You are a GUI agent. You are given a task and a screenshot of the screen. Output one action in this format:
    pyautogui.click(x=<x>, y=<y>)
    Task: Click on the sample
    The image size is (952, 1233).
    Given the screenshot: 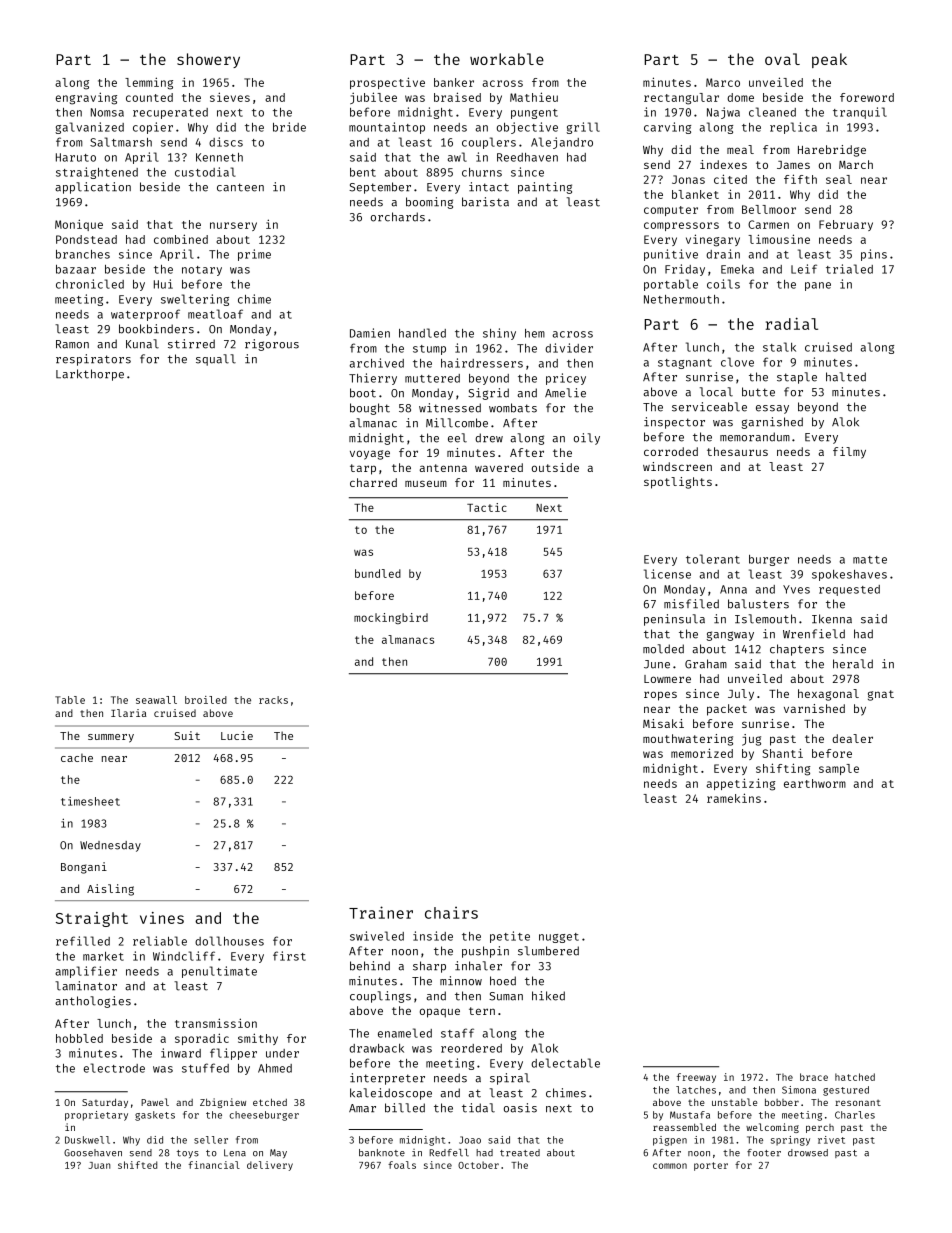 What is the action you would take?
    pyautogui.click(x=839, y=769)
